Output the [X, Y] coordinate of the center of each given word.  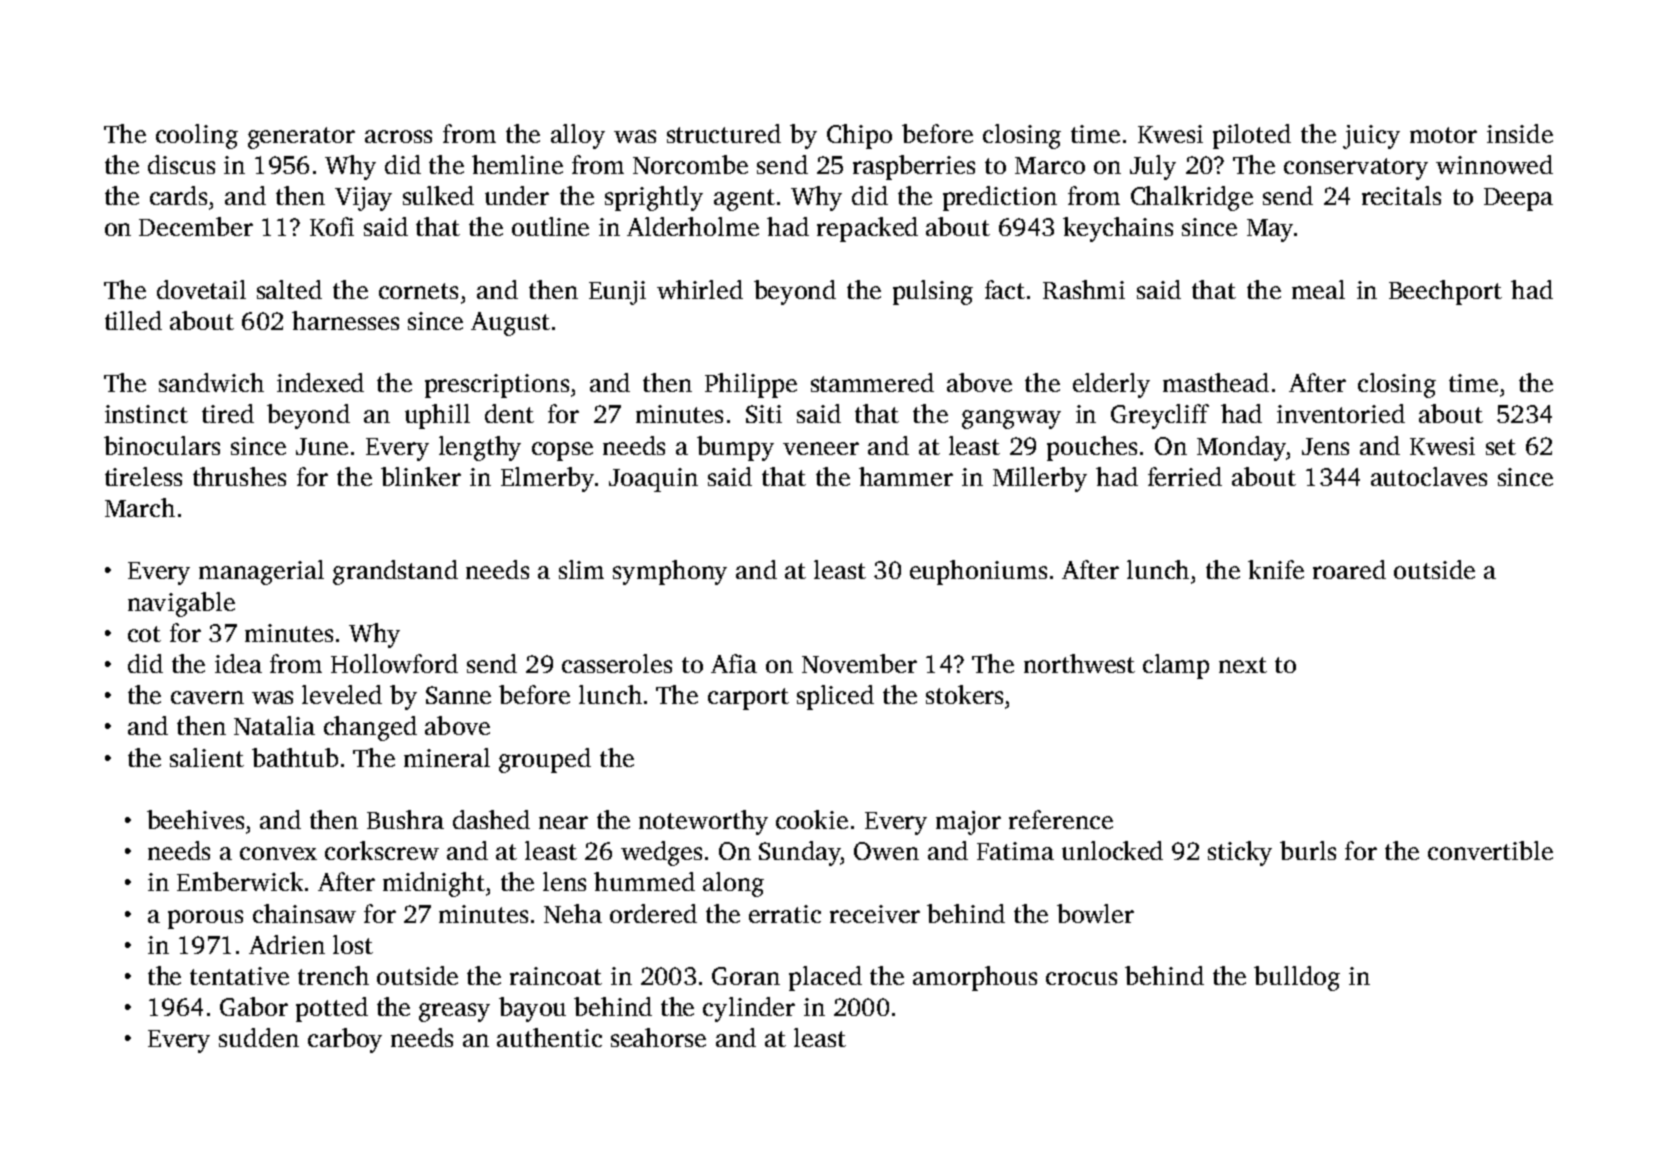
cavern [207, 697]
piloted [1252, 136]
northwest [1079, 663]
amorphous [975, 978]
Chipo [859, 136]
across [398, 136]
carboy [345, 1040]
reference [1061, 819]
